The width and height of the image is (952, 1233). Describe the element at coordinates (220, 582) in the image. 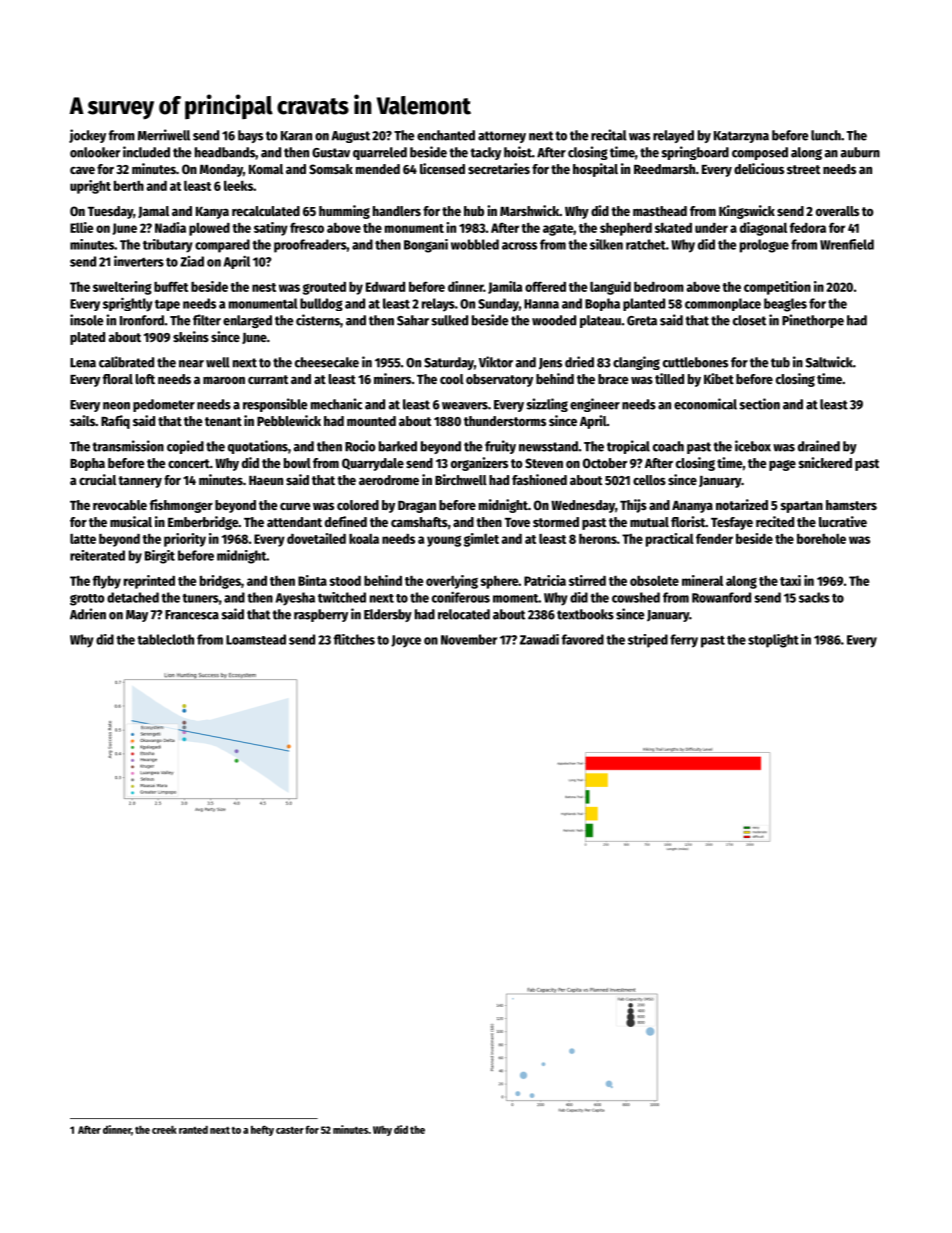

I see `bridges` at that location.
